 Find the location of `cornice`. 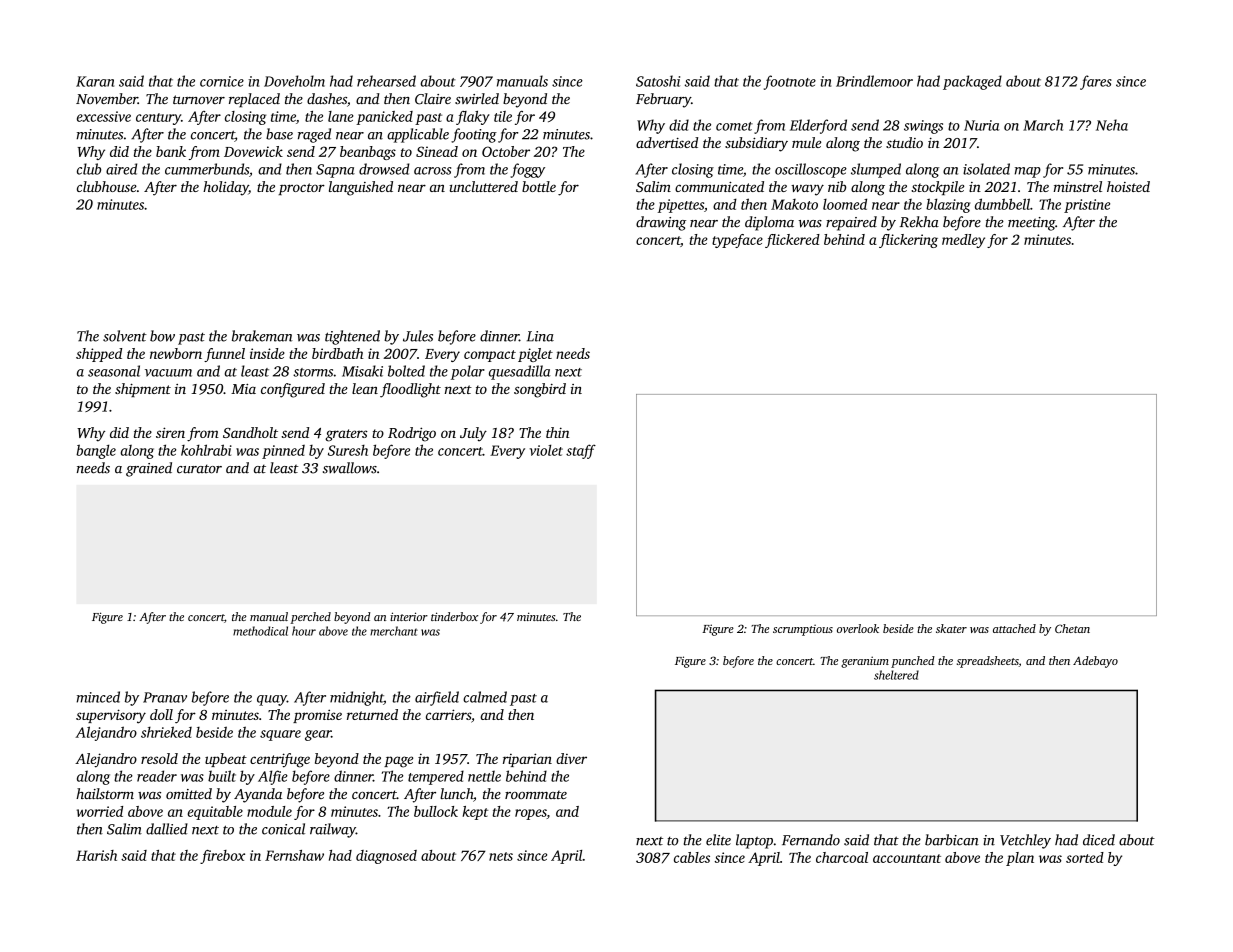

cornice is located at coordinates (222, 81).
